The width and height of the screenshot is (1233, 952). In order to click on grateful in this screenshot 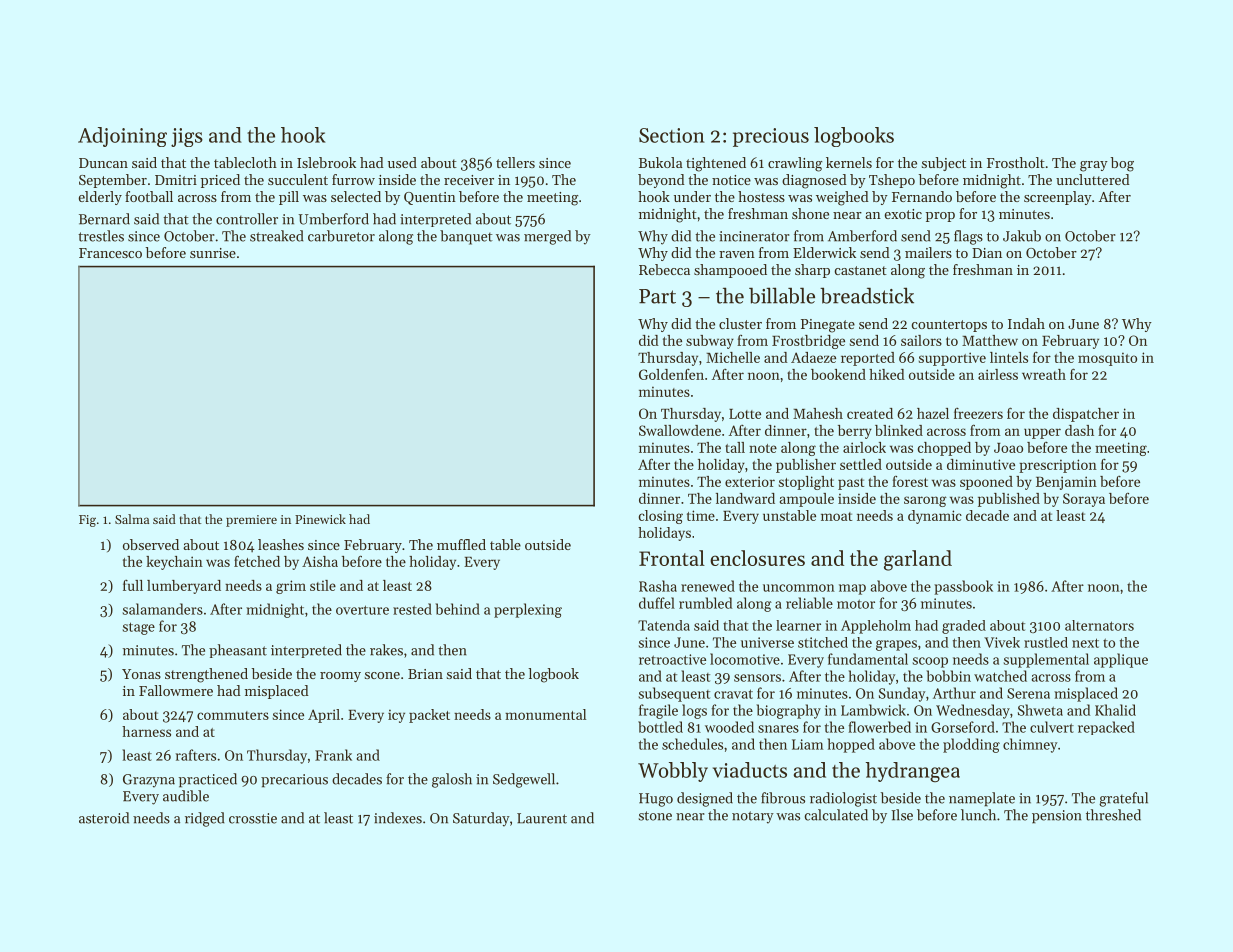, I will do `click(1123, 799)`.
